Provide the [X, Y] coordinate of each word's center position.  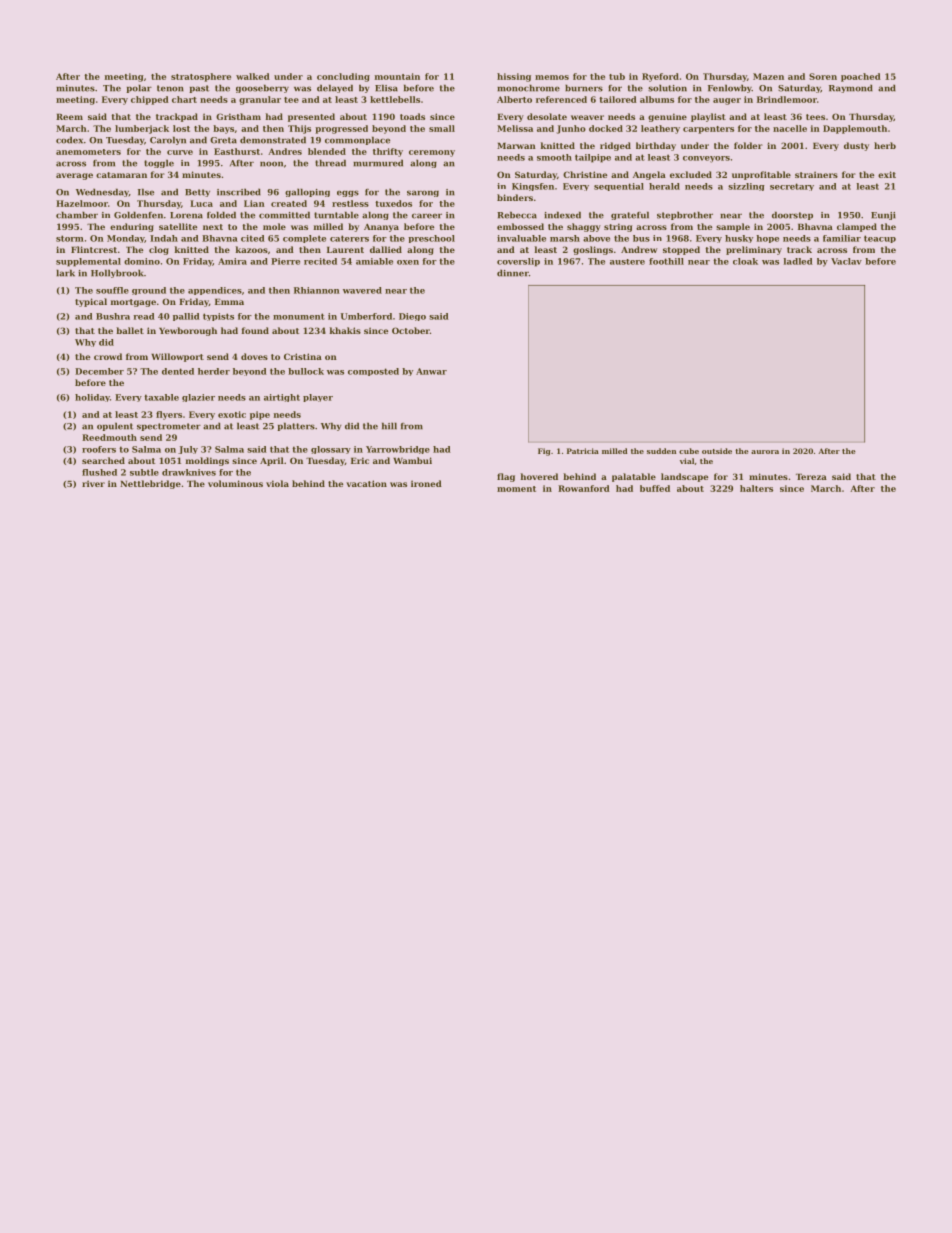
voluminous [235, 483]
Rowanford [584, 488]
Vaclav [846, 261]
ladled [798, 261]
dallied [386, 249]
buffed [655, 488]
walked [253, 76]
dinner [513, 273]
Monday [125, 239]
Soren [823, 76]
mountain [397, 76]
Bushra [113, 316]
